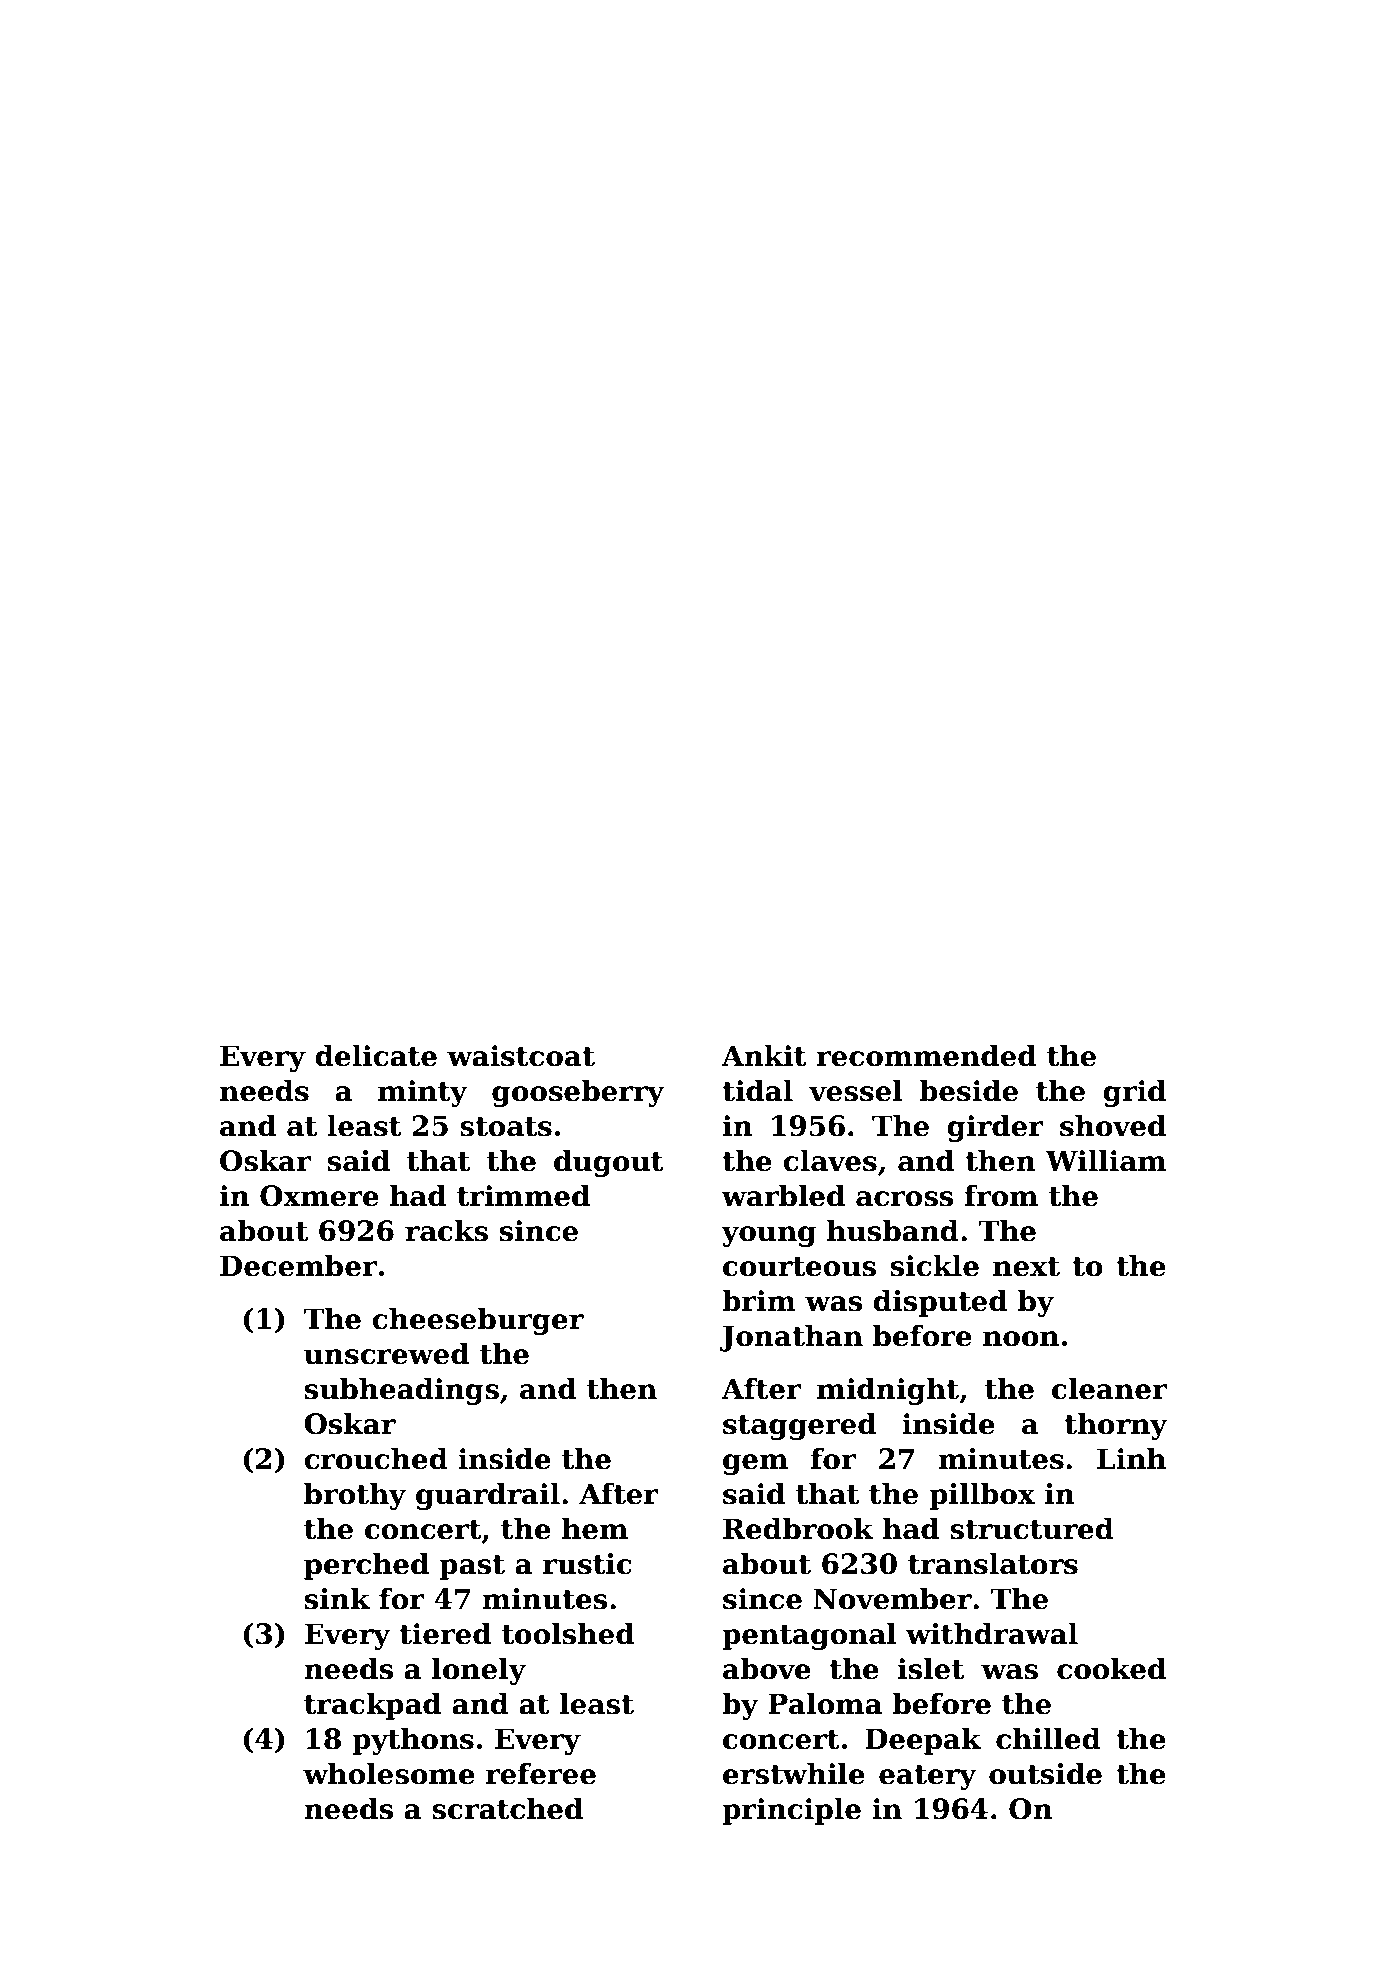 The image size is (1386, 1969). What do you see at coordinates (298, 1265) in the page?
I see `December` at bounding box center [298, 1265].
